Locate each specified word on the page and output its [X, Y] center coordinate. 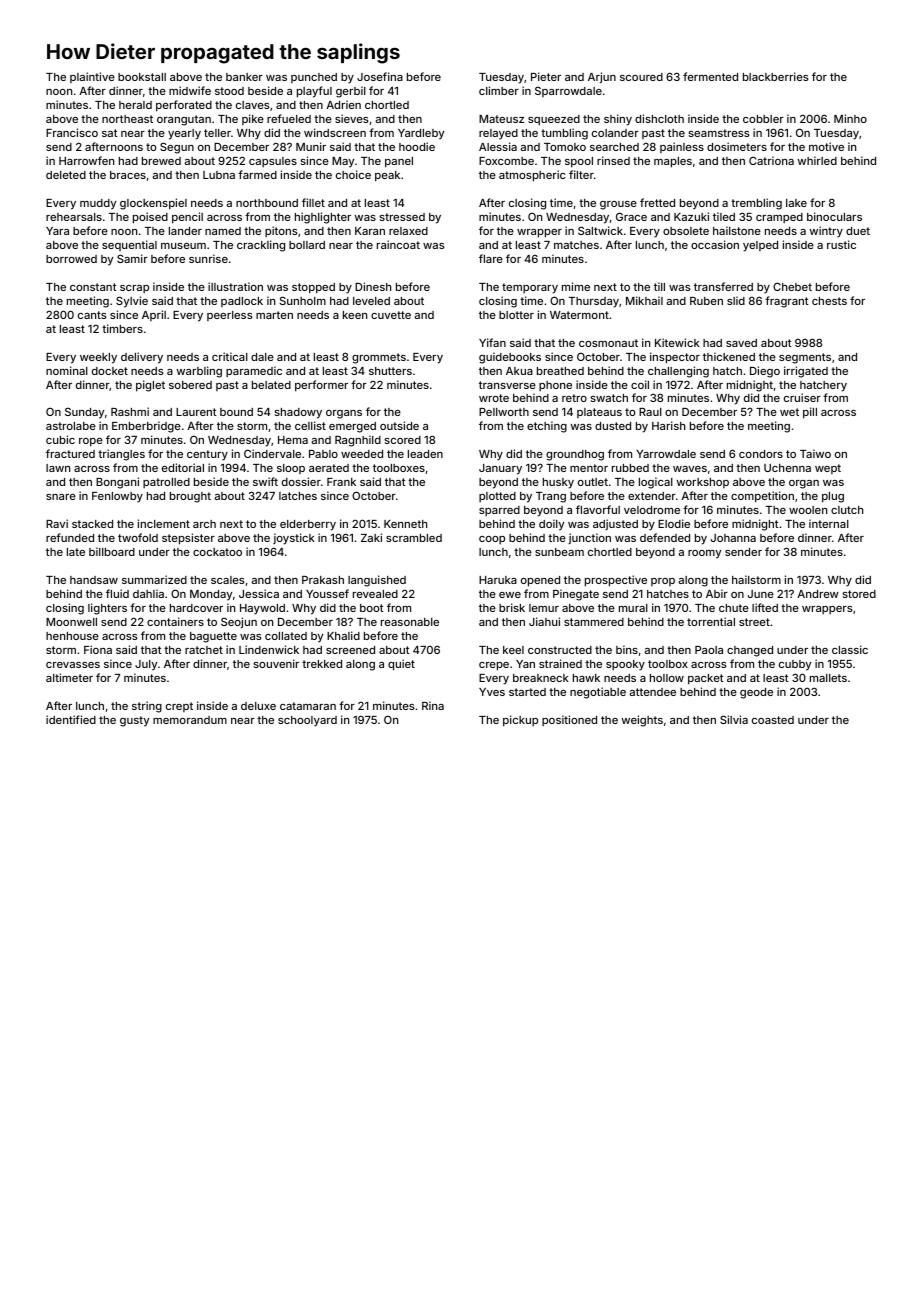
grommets [379, 358]
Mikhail [644, 300]
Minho [850, 118]
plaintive [92, 77]
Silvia [734, 719]
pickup [520, 721]
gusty [134, 721]
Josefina [380, 76]
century [207, 455]
